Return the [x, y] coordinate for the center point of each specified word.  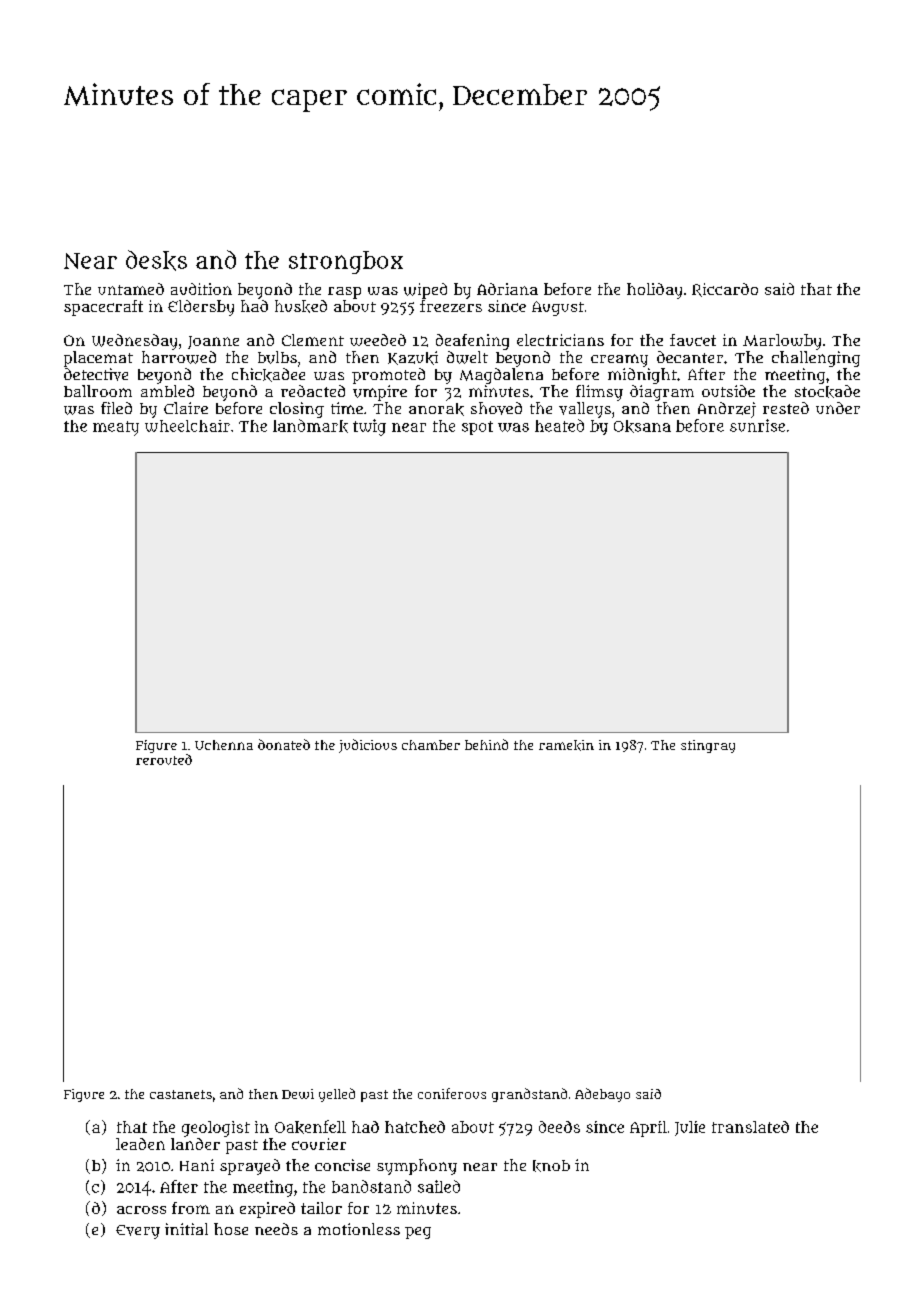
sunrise [757, 425]
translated [750, 1127]
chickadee [268, 375]
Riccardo [725, 290]
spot [477, 428]
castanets [181, 1094]
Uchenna [224, 745]
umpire [380, 393]
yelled [337, 1095]
